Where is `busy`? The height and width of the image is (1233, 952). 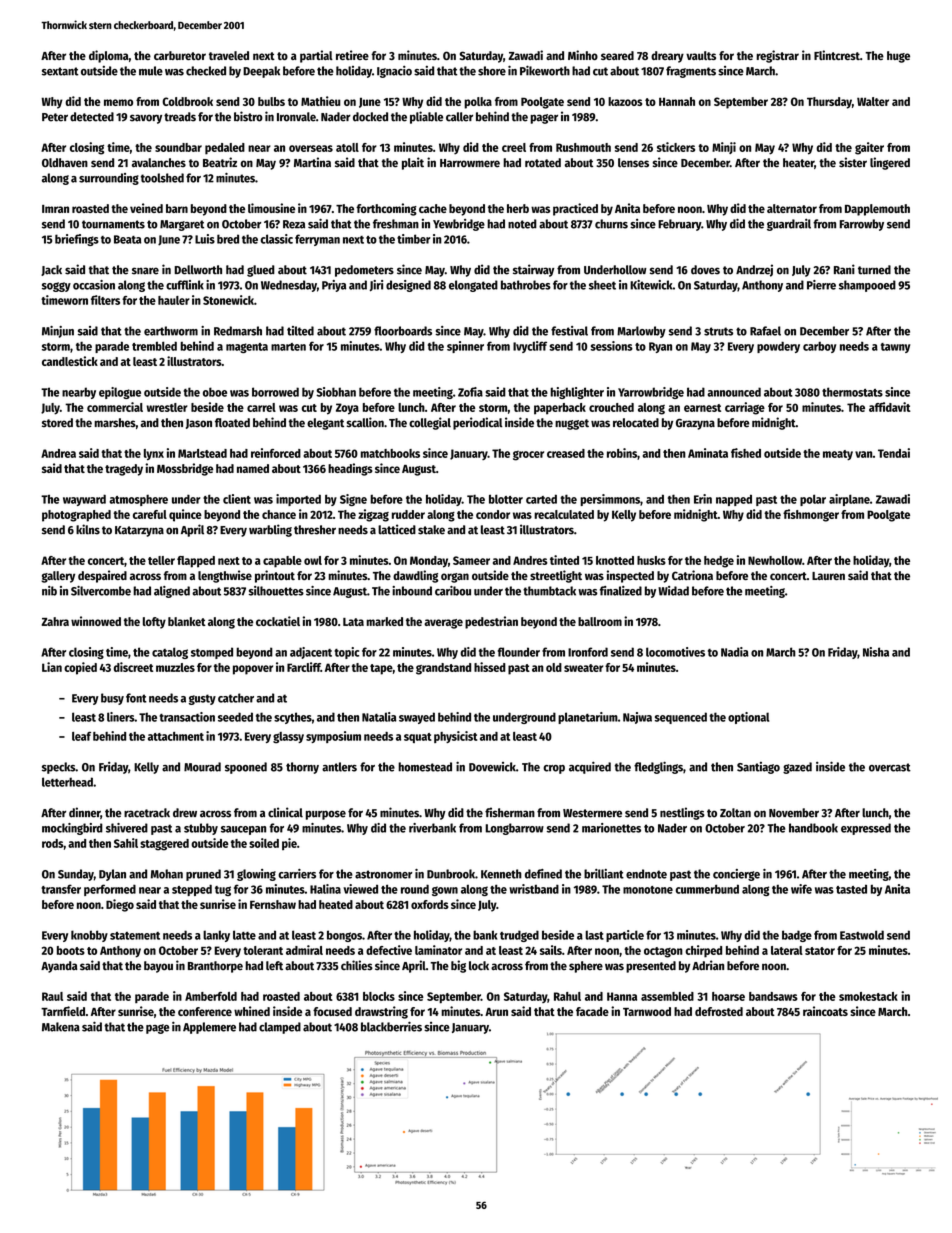 busy is located at coordinates (112, 699).
